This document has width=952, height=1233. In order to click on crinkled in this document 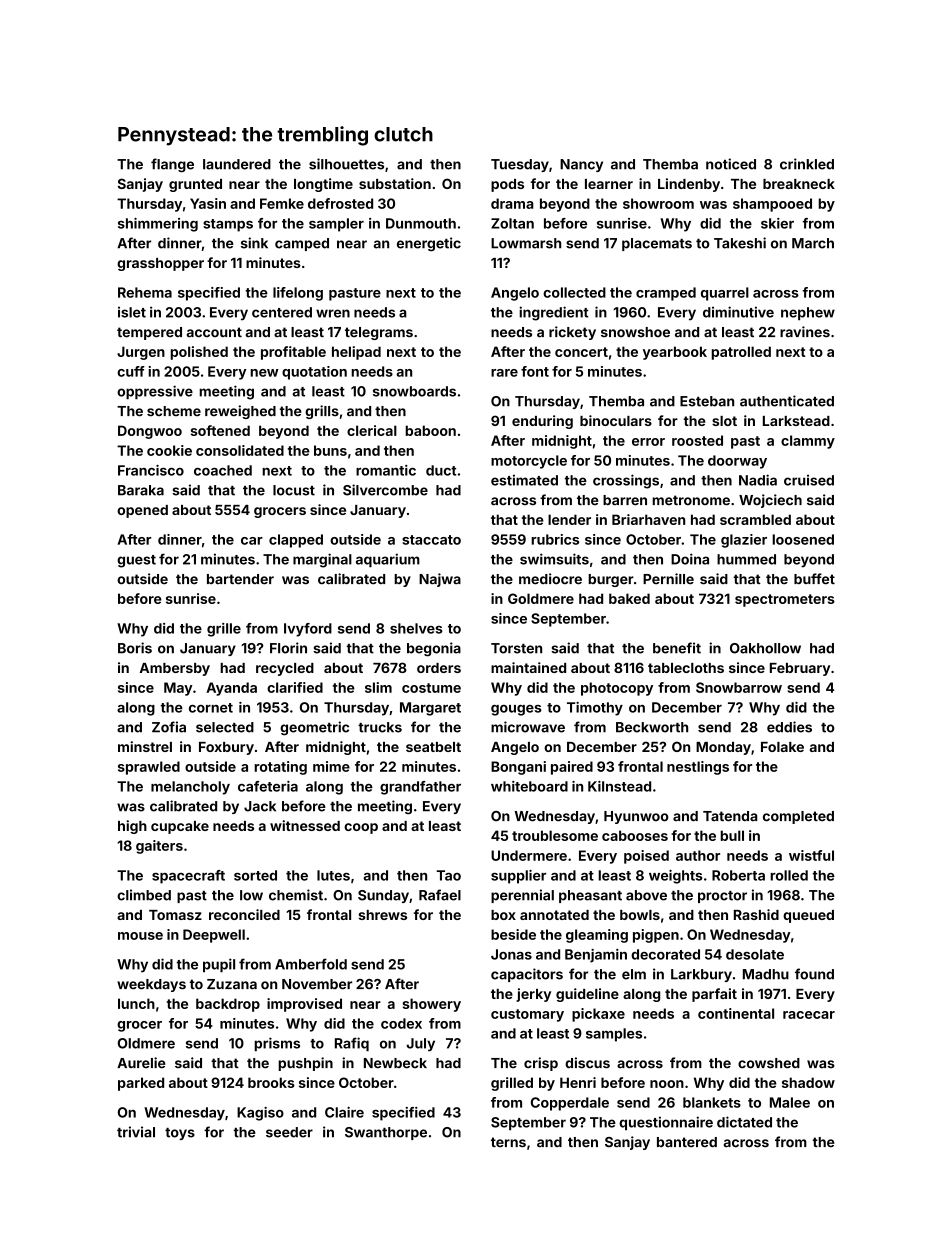, I will do `click(807, 164)`.
